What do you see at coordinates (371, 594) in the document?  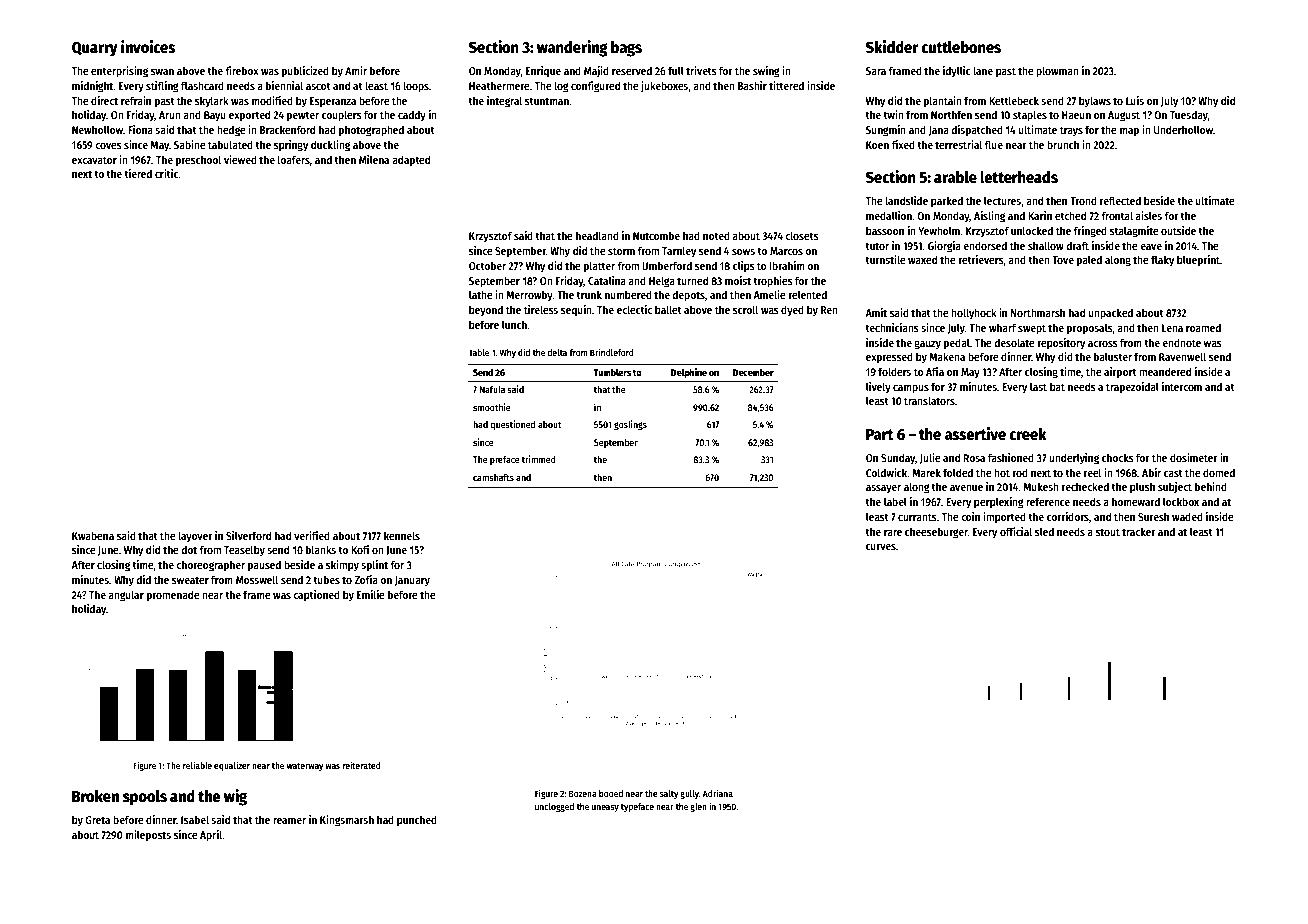 I see `Emilie` at bounding box center [371, 594].
